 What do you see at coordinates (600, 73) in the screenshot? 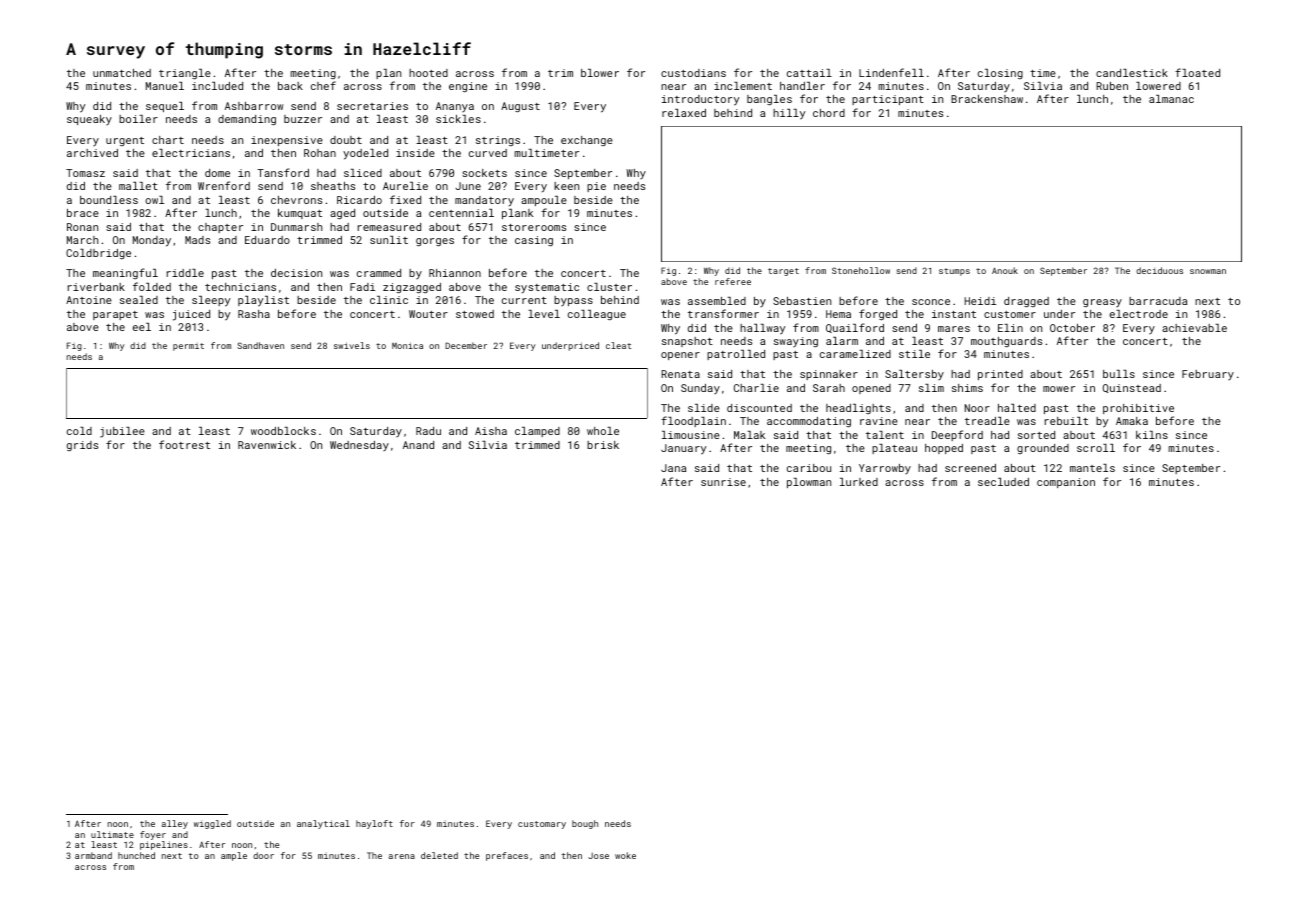
I see `blower` at bounding box center [600, 73].
